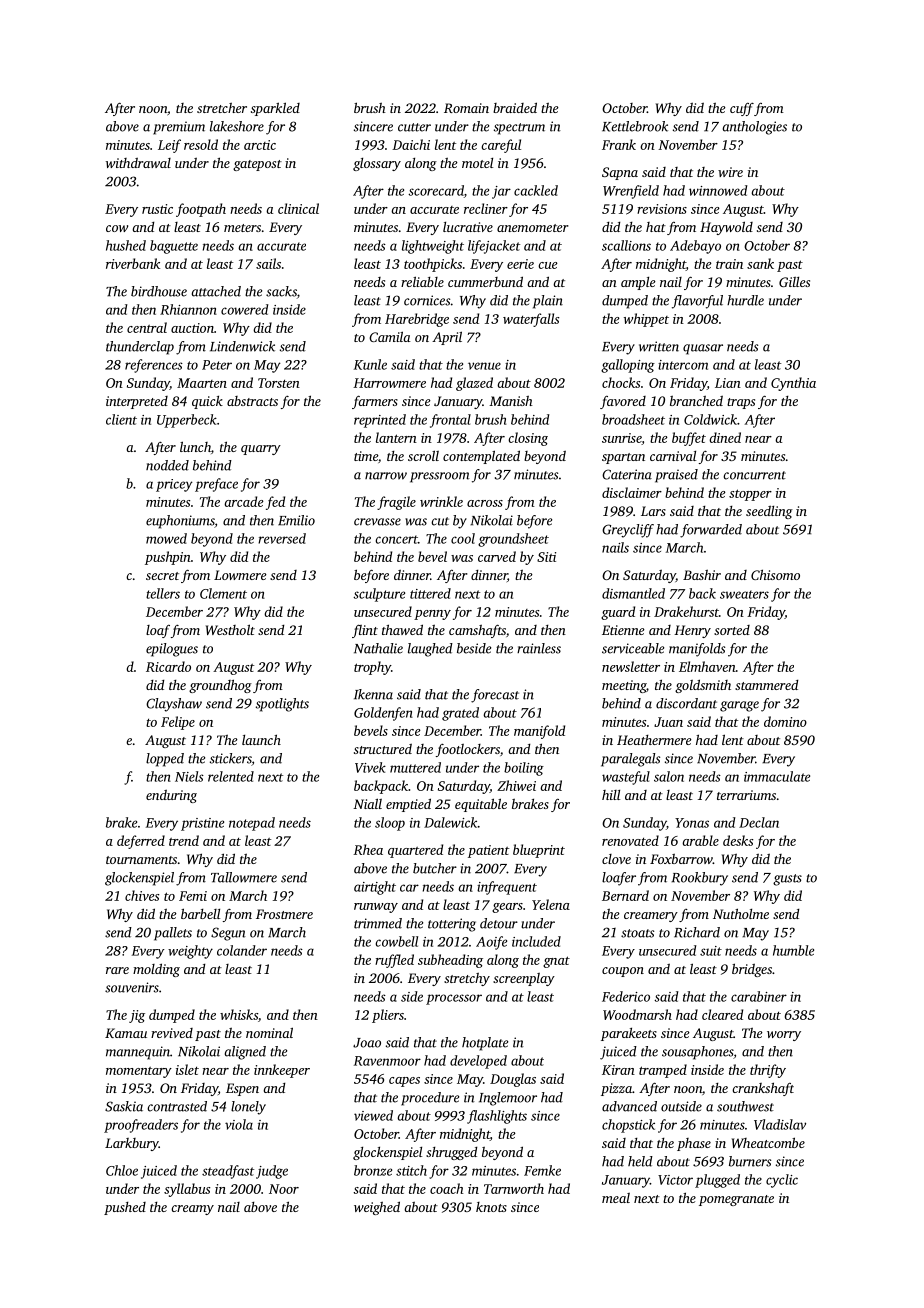  What do you see at coordinates (430, 593) in the screenshot?
I see `tittered` at bounding box center [430, 593].
